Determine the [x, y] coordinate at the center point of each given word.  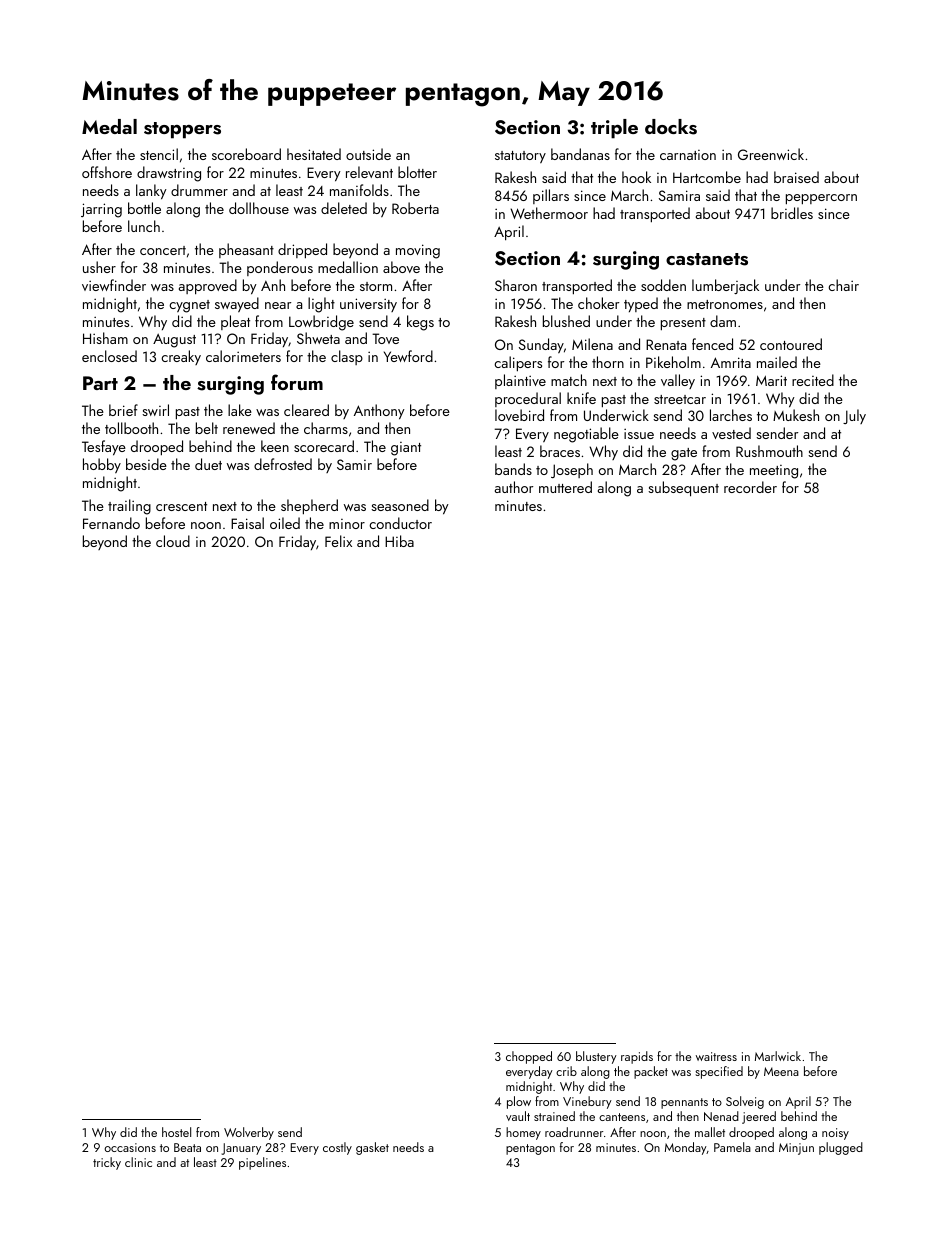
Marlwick [778, 1056]
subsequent [683, 489]
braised [796, 177]
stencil [159, 154]
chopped [529, 1057]
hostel [176, 1132]
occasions [130, 1147]
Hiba [399, 541]
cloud [173, 541]
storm [376, 286]
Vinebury [587, 1102]
